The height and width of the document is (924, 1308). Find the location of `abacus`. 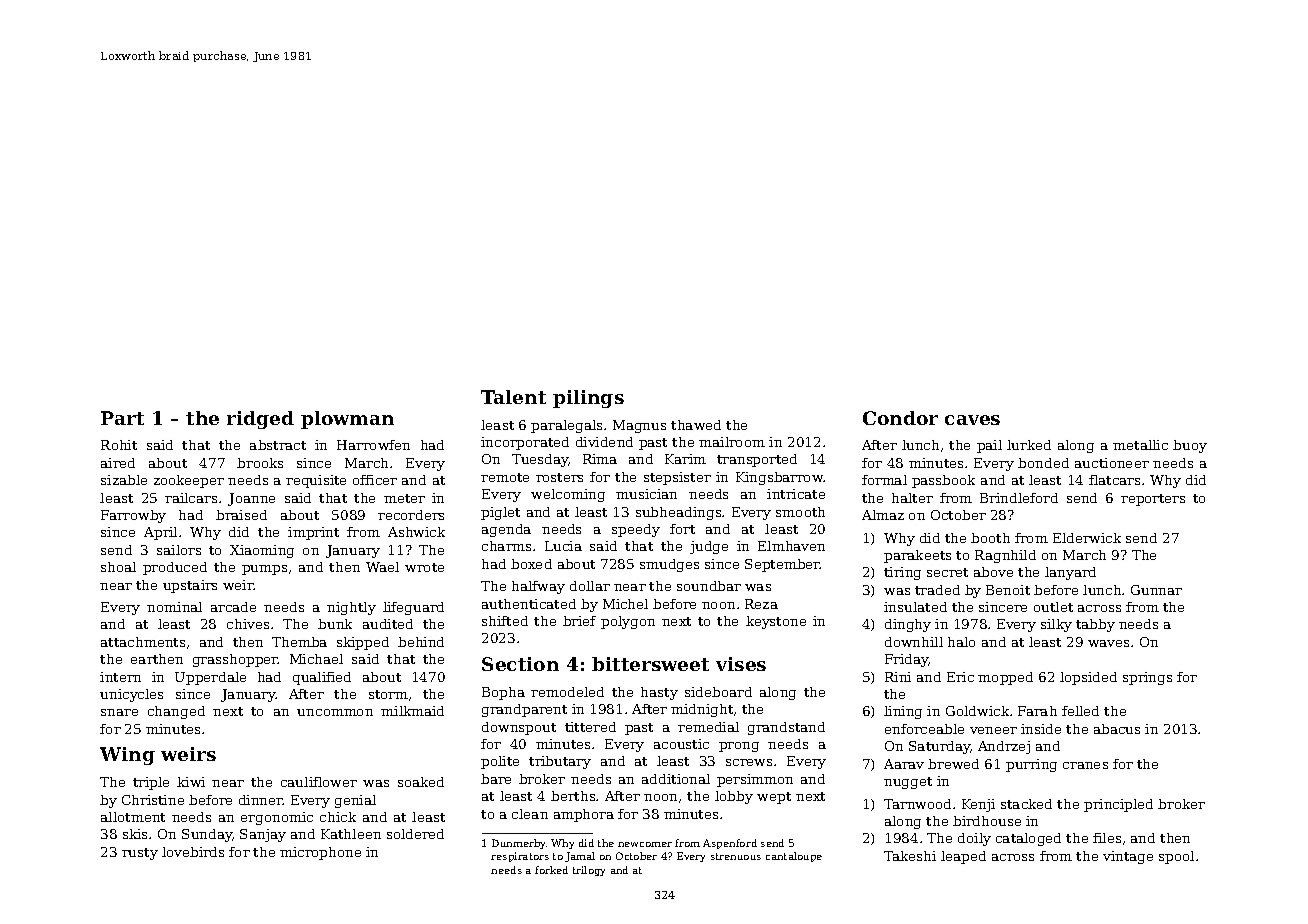

abacus is located at coordinates (1117, 729).
